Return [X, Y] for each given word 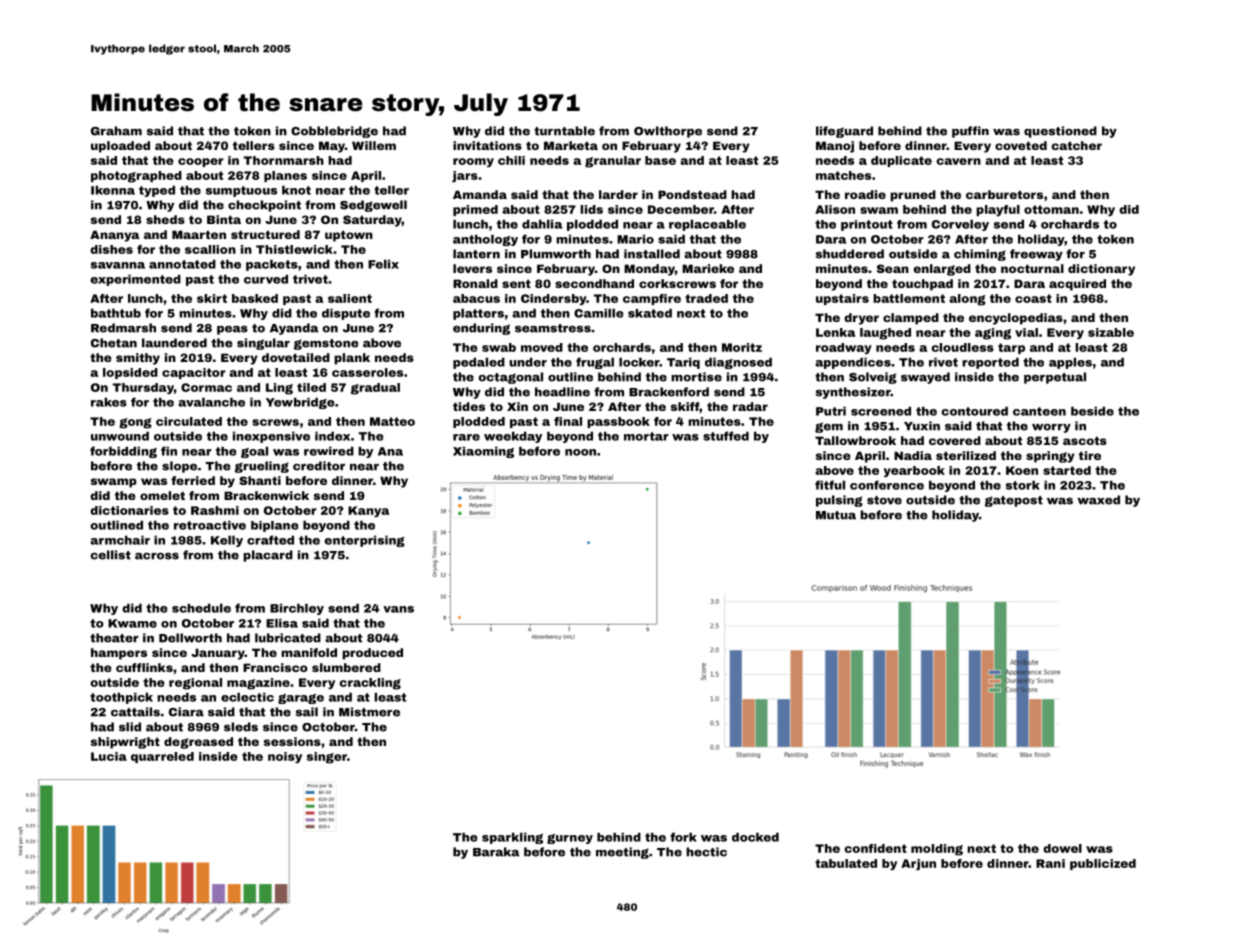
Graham [116, 131]
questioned [1060, 132]
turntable [564, 131]
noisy [285, 757]
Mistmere [369, 712]
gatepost [1014, 501]
